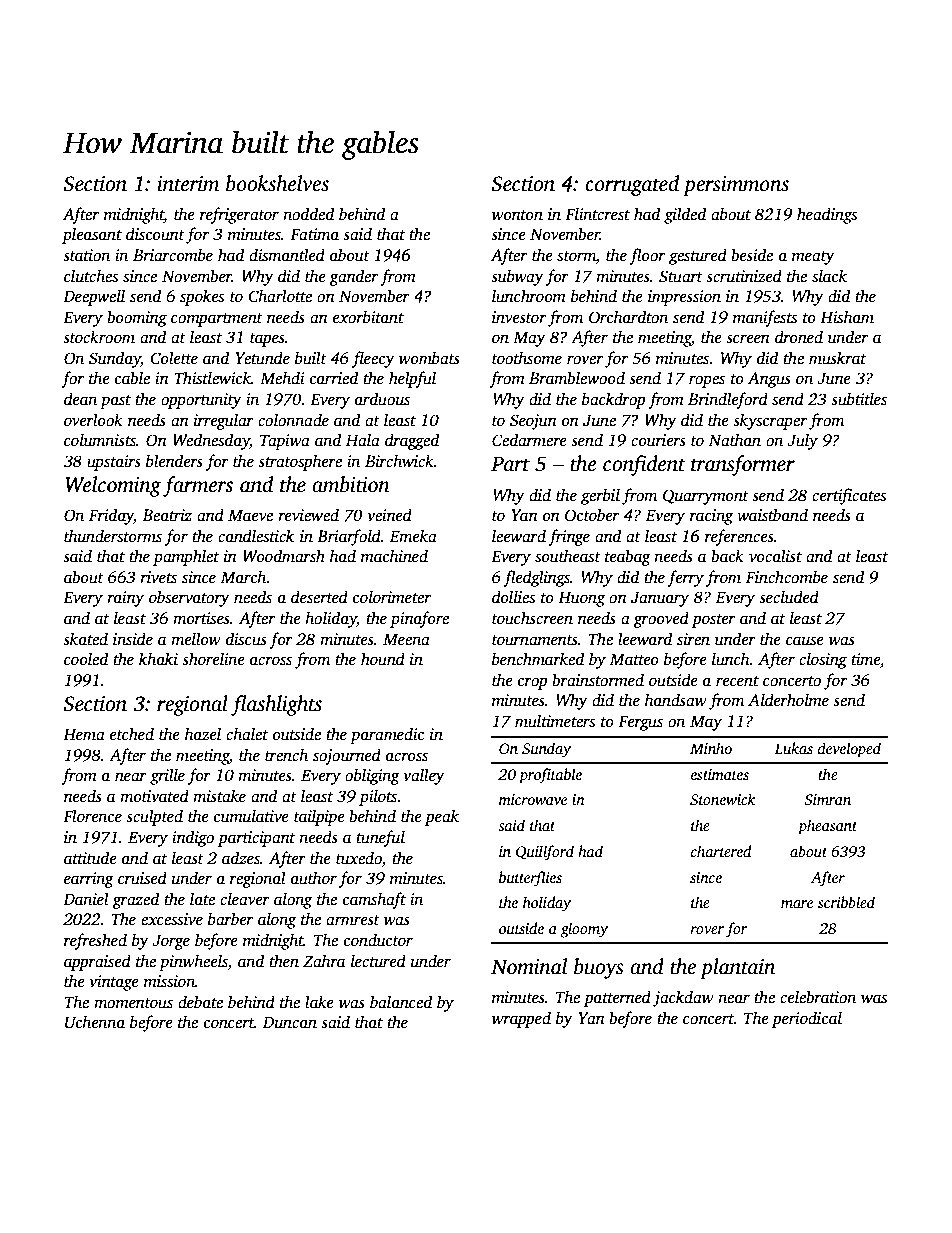 The height and width of the image is (1233, 952). What do you see at coordinates (829, 276) in the image?
I see `slack` at bounding box center [829, 276].
